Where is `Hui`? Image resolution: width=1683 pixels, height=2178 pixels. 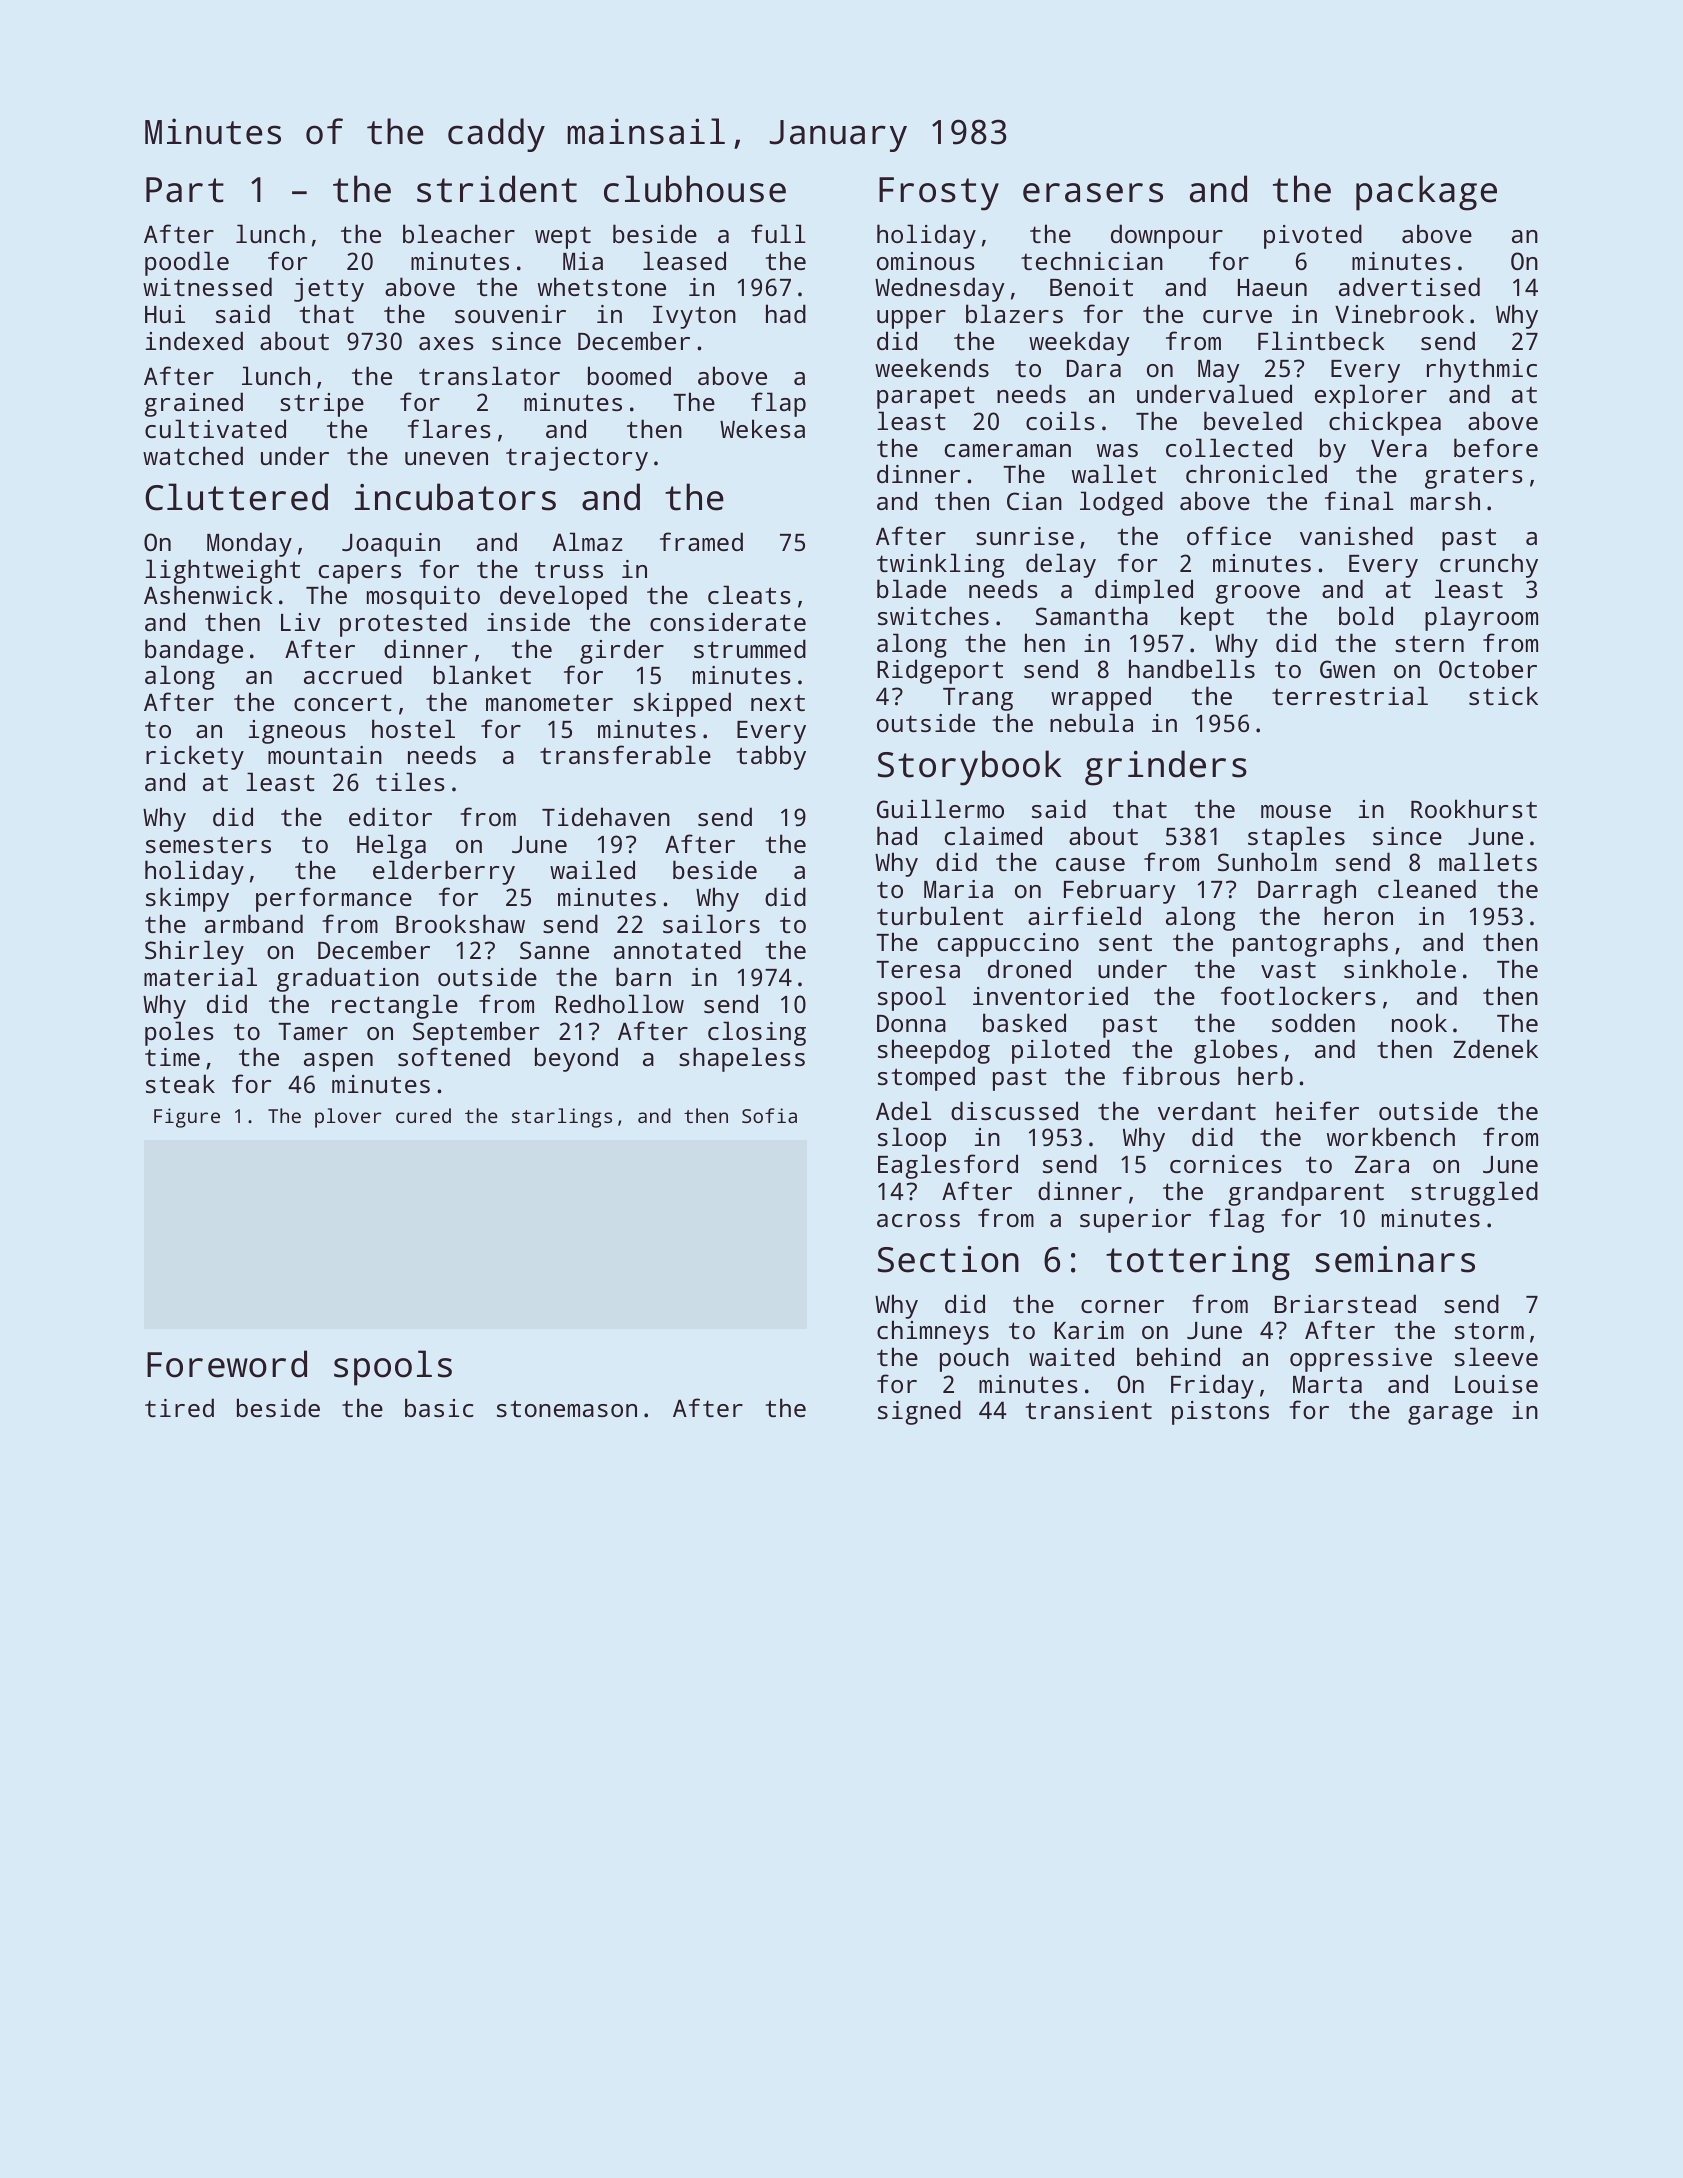 Hui is located at coordinates (165, 314).
